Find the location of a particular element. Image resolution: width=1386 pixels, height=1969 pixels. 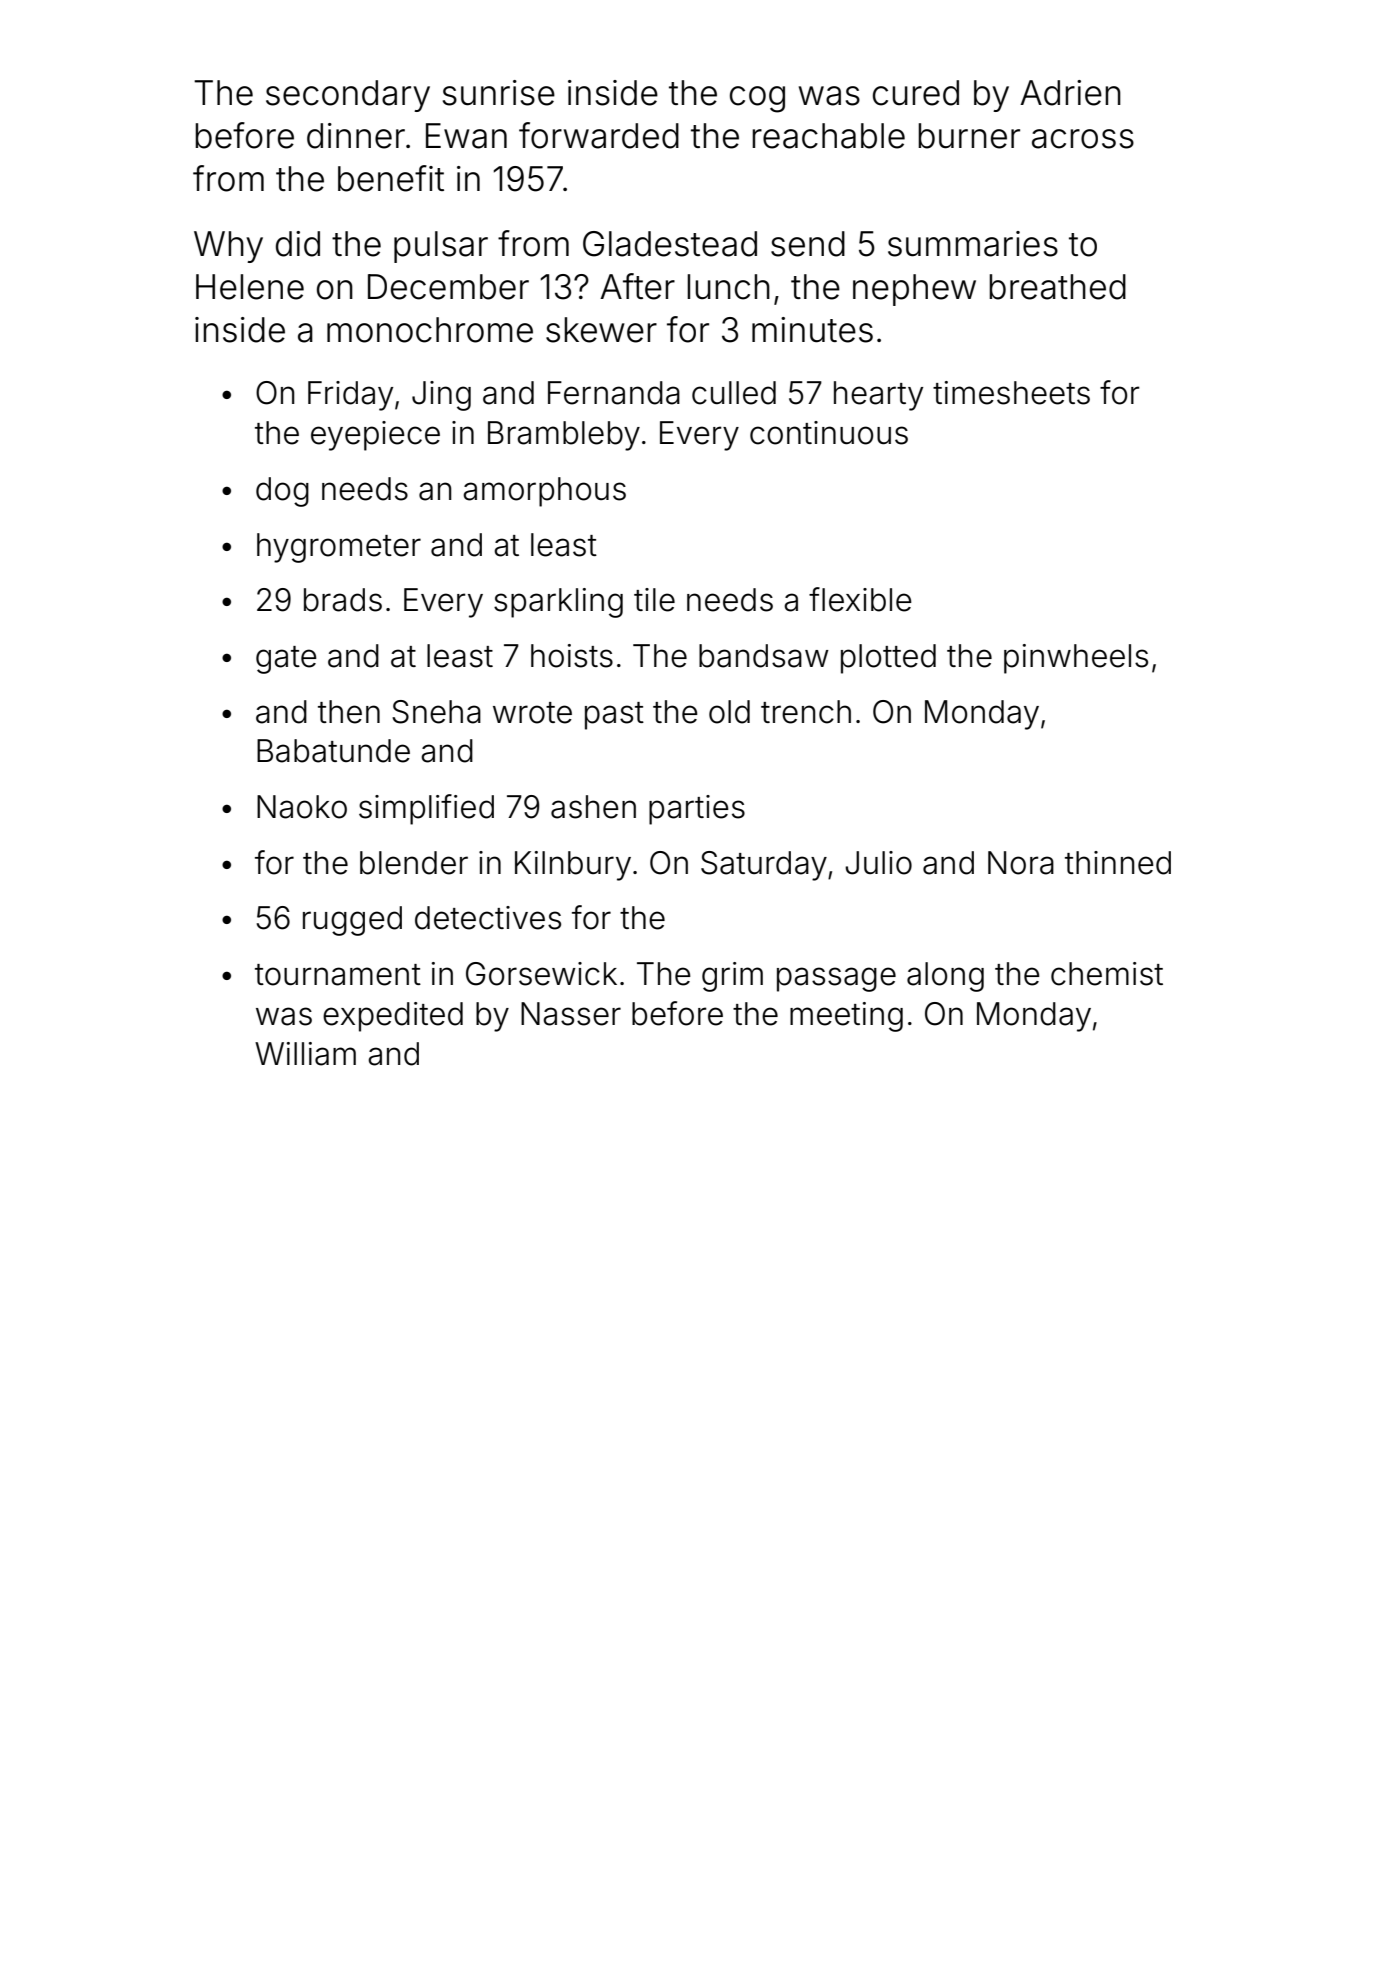

parties is located at coordinates (697, 810).
